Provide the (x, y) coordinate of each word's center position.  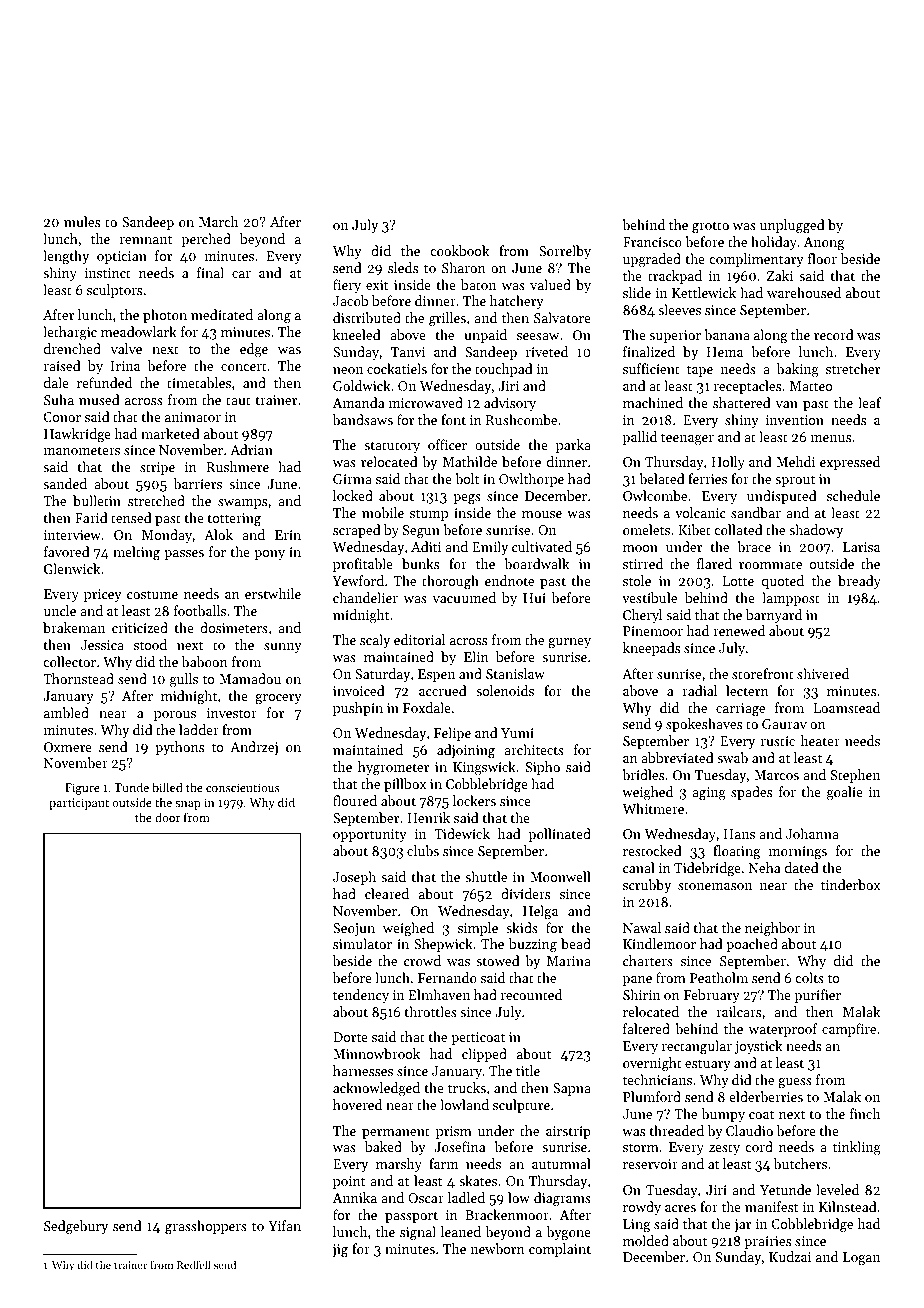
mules (82, 221)
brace (754, 546)
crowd (422, 960)
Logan (861, 1259)
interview (72, 535)
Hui (534, 598)
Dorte (350, 1037)
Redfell (193, 1264)
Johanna (812, 833)
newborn (498, 1248)
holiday (774, 243)
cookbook (459, 250)
